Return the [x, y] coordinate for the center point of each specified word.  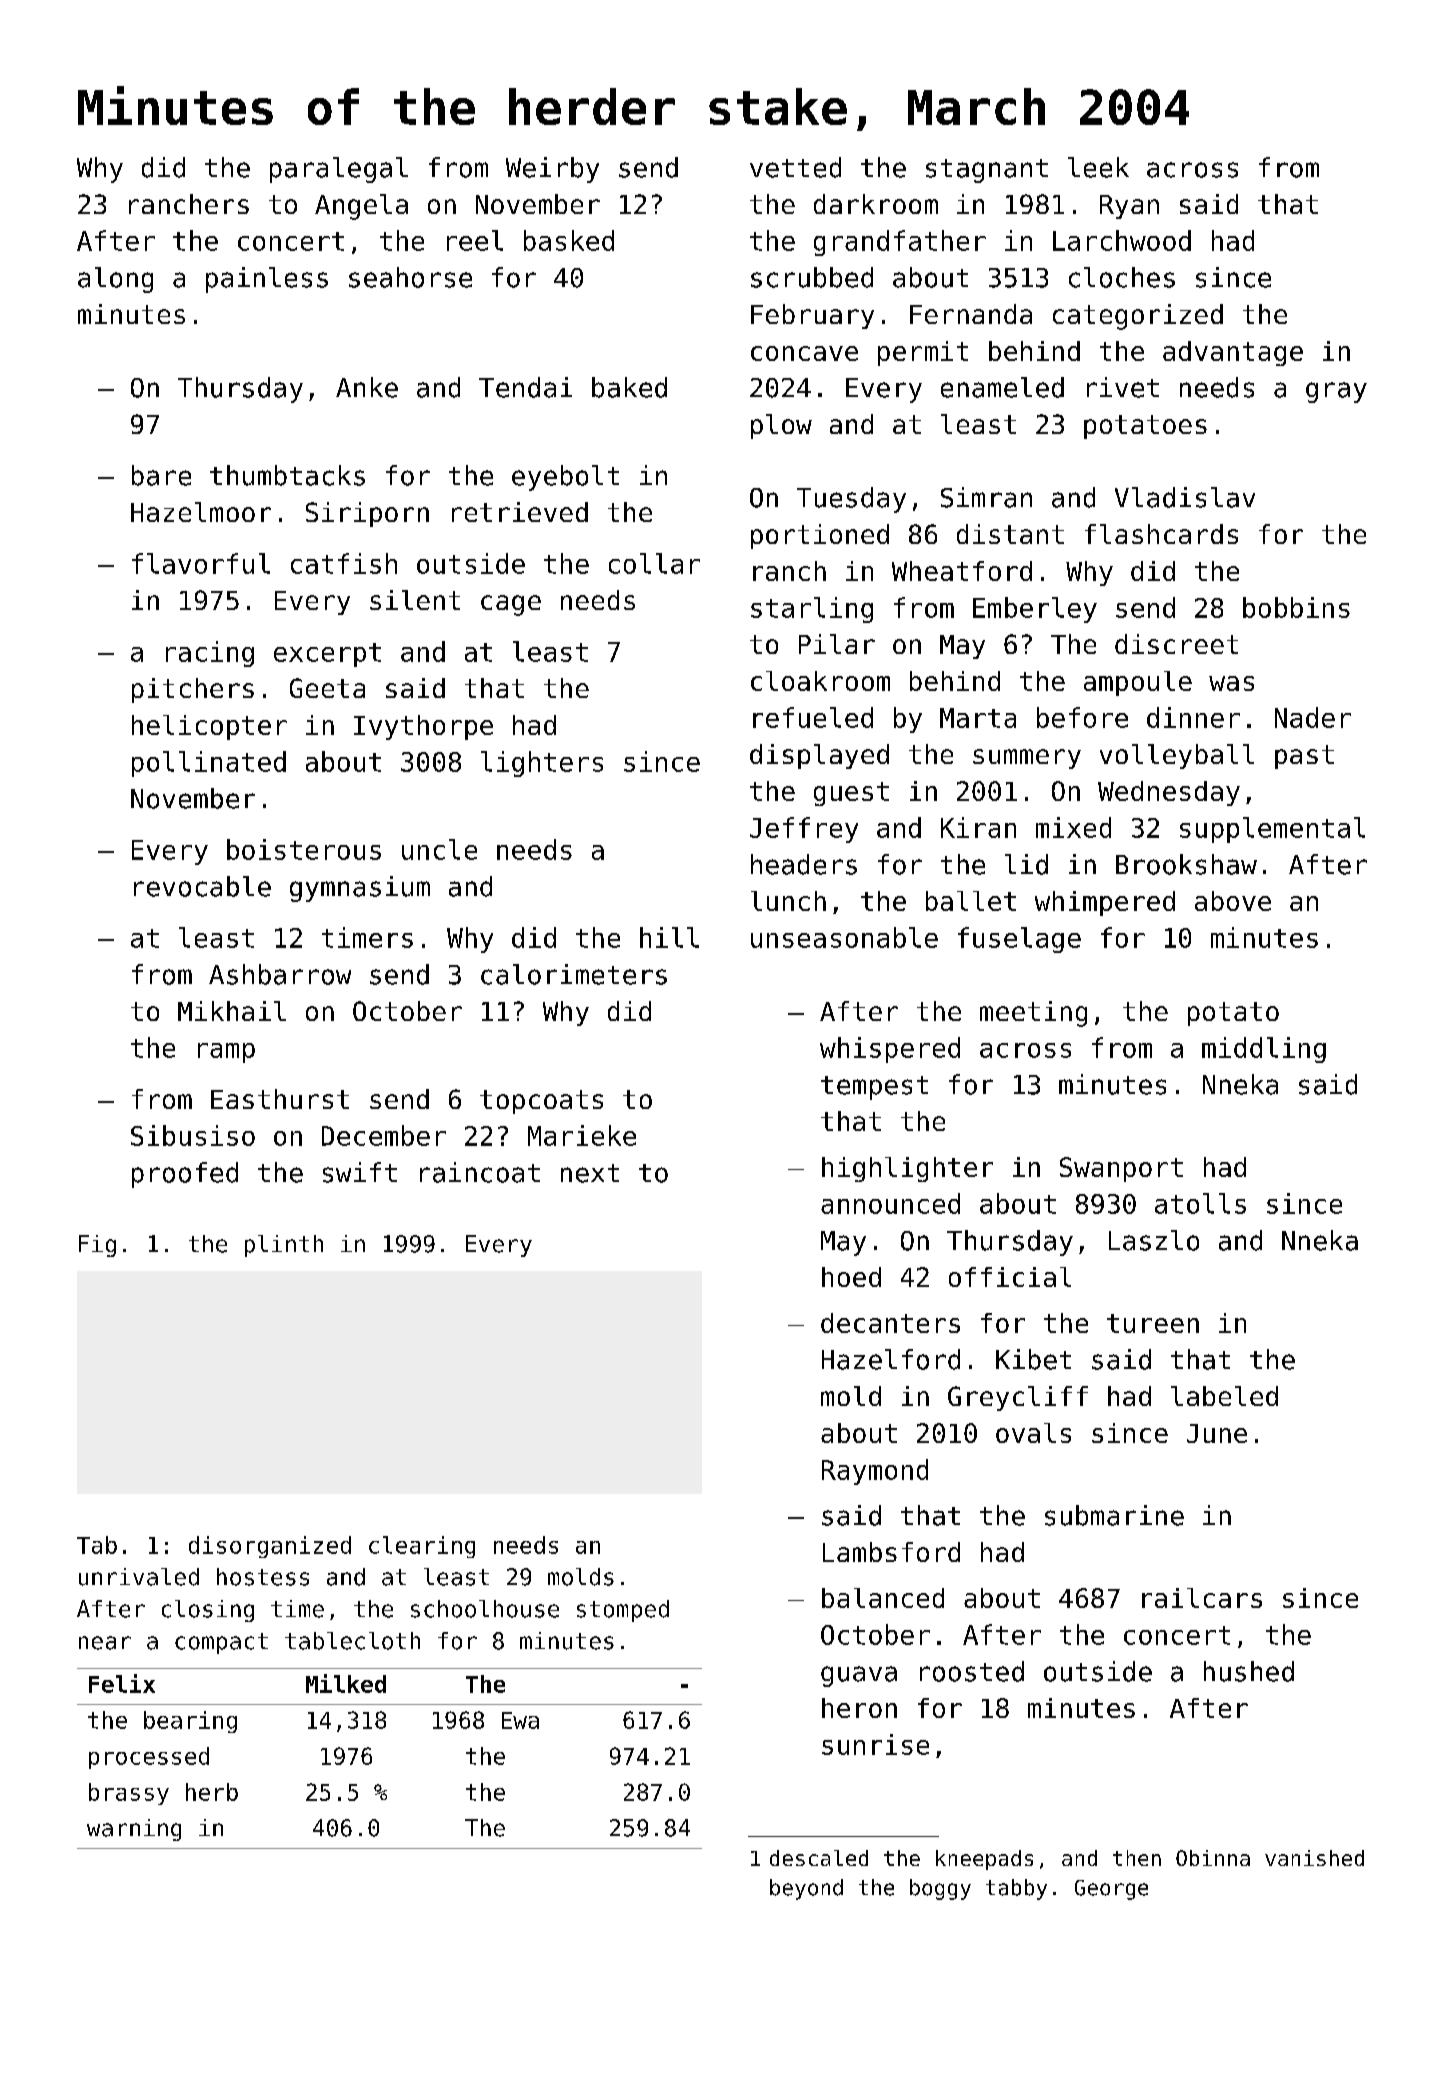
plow [781, 426]
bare [161, 475]
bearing [190, 1722]
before [1082, 717]
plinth [284, 1246]
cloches [1122, 277]
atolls [1200, 1203]
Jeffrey [804, 830]
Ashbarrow [280, 974]
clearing [422, 1547]
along [115, 280]
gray [1336, 392]
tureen [1153, 1323]
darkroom [876, 204]
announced [890, 1203]
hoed [851, 1277]
